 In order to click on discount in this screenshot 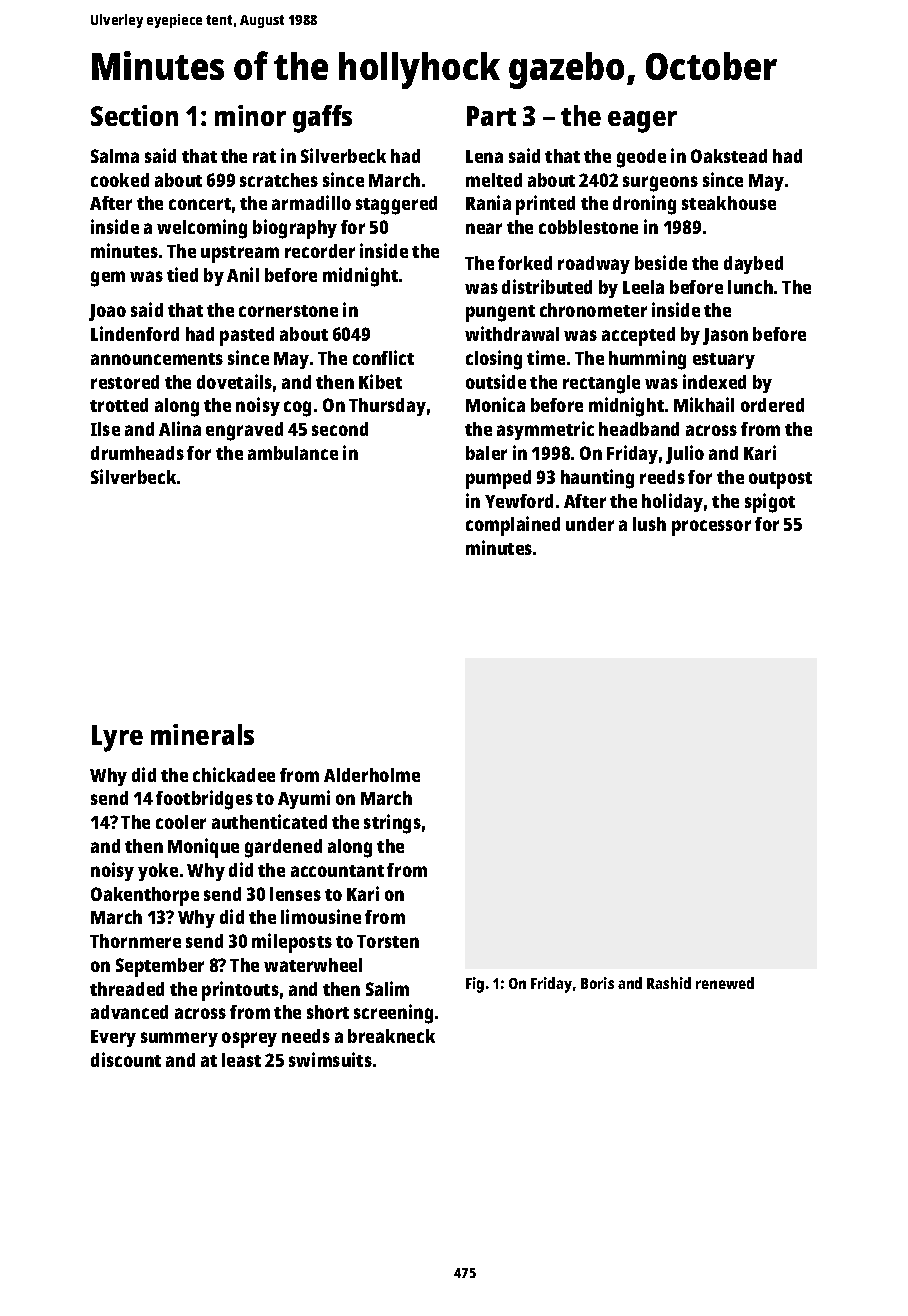, I will do `click(126, 1059)`.
